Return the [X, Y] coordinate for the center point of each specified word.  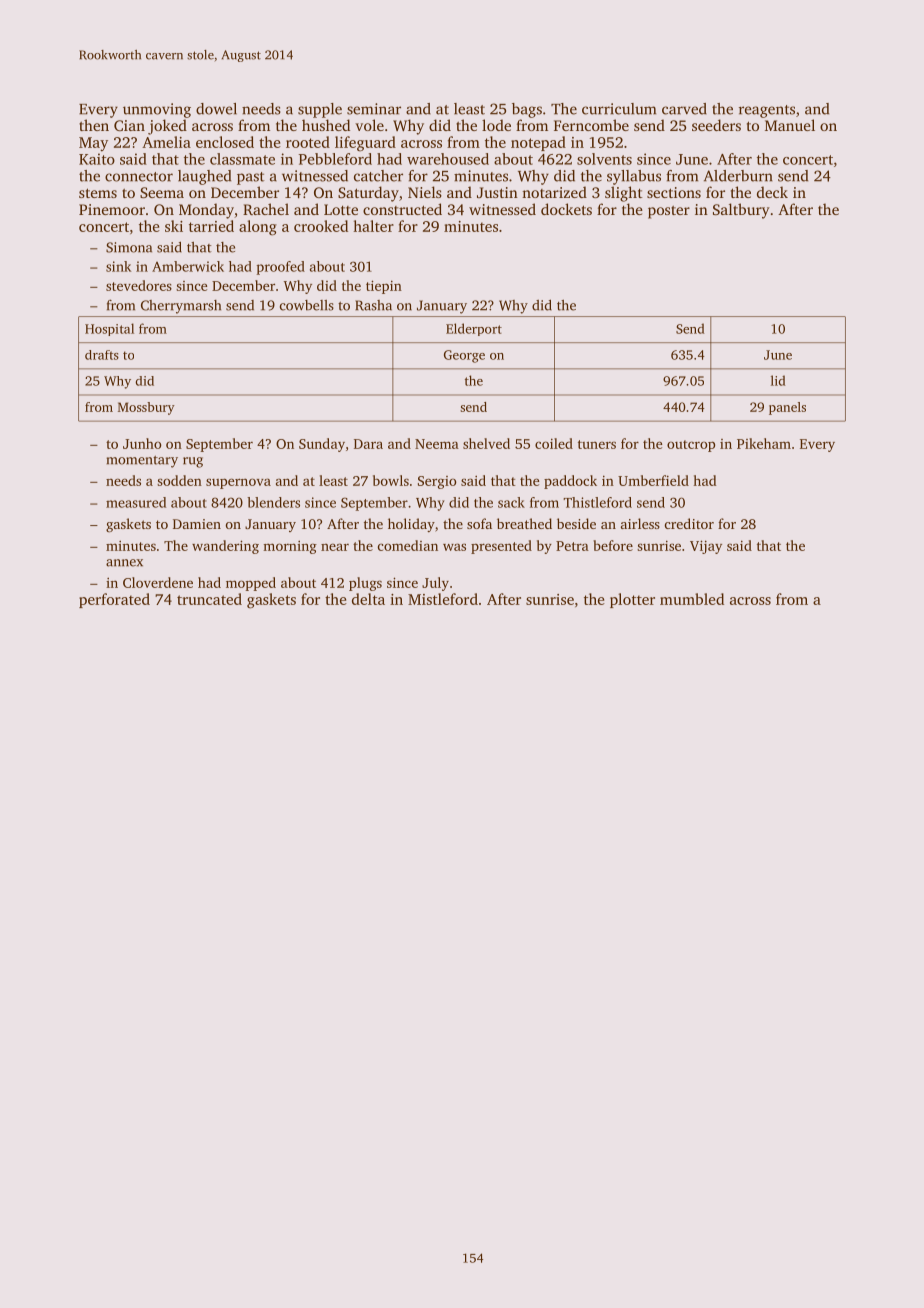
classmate [242, 159]
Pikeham [764, 443]
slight [624, 194]
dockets [566, 209]
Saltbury [741, 211]
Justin [497, 192]
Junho [142, 443]
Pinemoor [112, 209]
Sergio [437, 482]
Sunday [322, 445]
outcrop [691, 446]
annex [124, 563]
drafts [102, 355]
